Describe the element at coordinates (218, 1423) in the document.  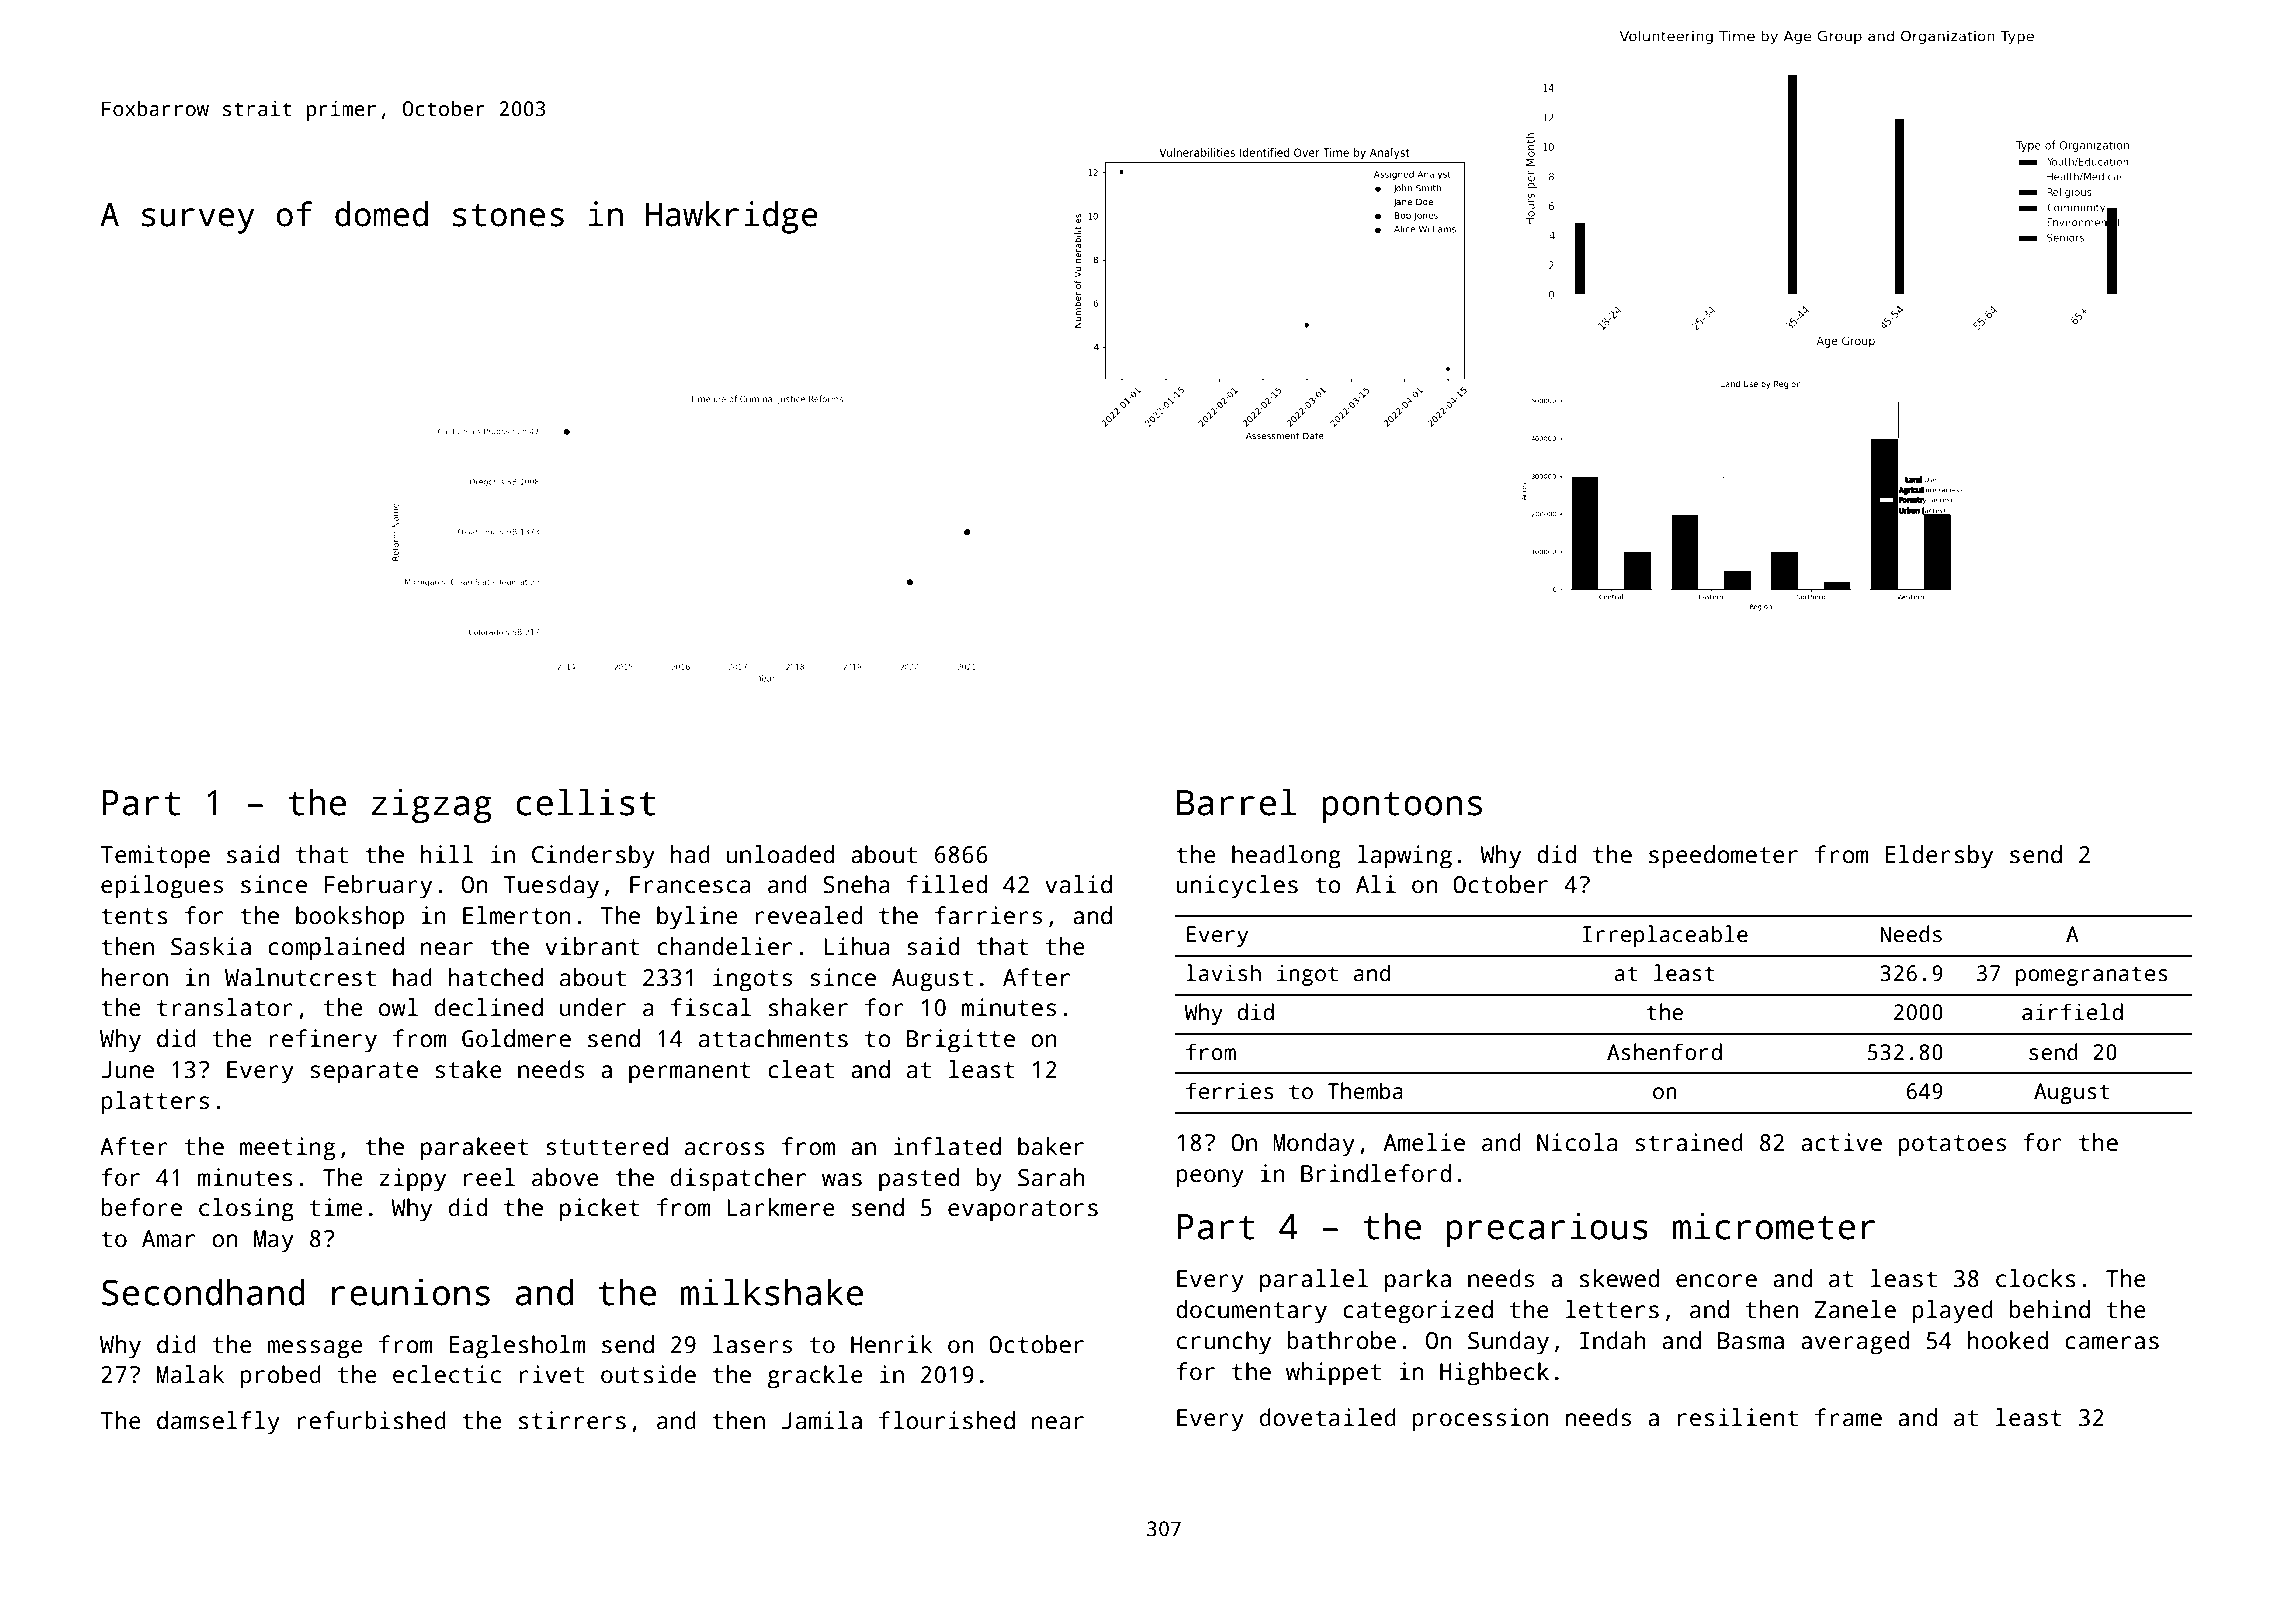
I see `damselfly` at that location.
